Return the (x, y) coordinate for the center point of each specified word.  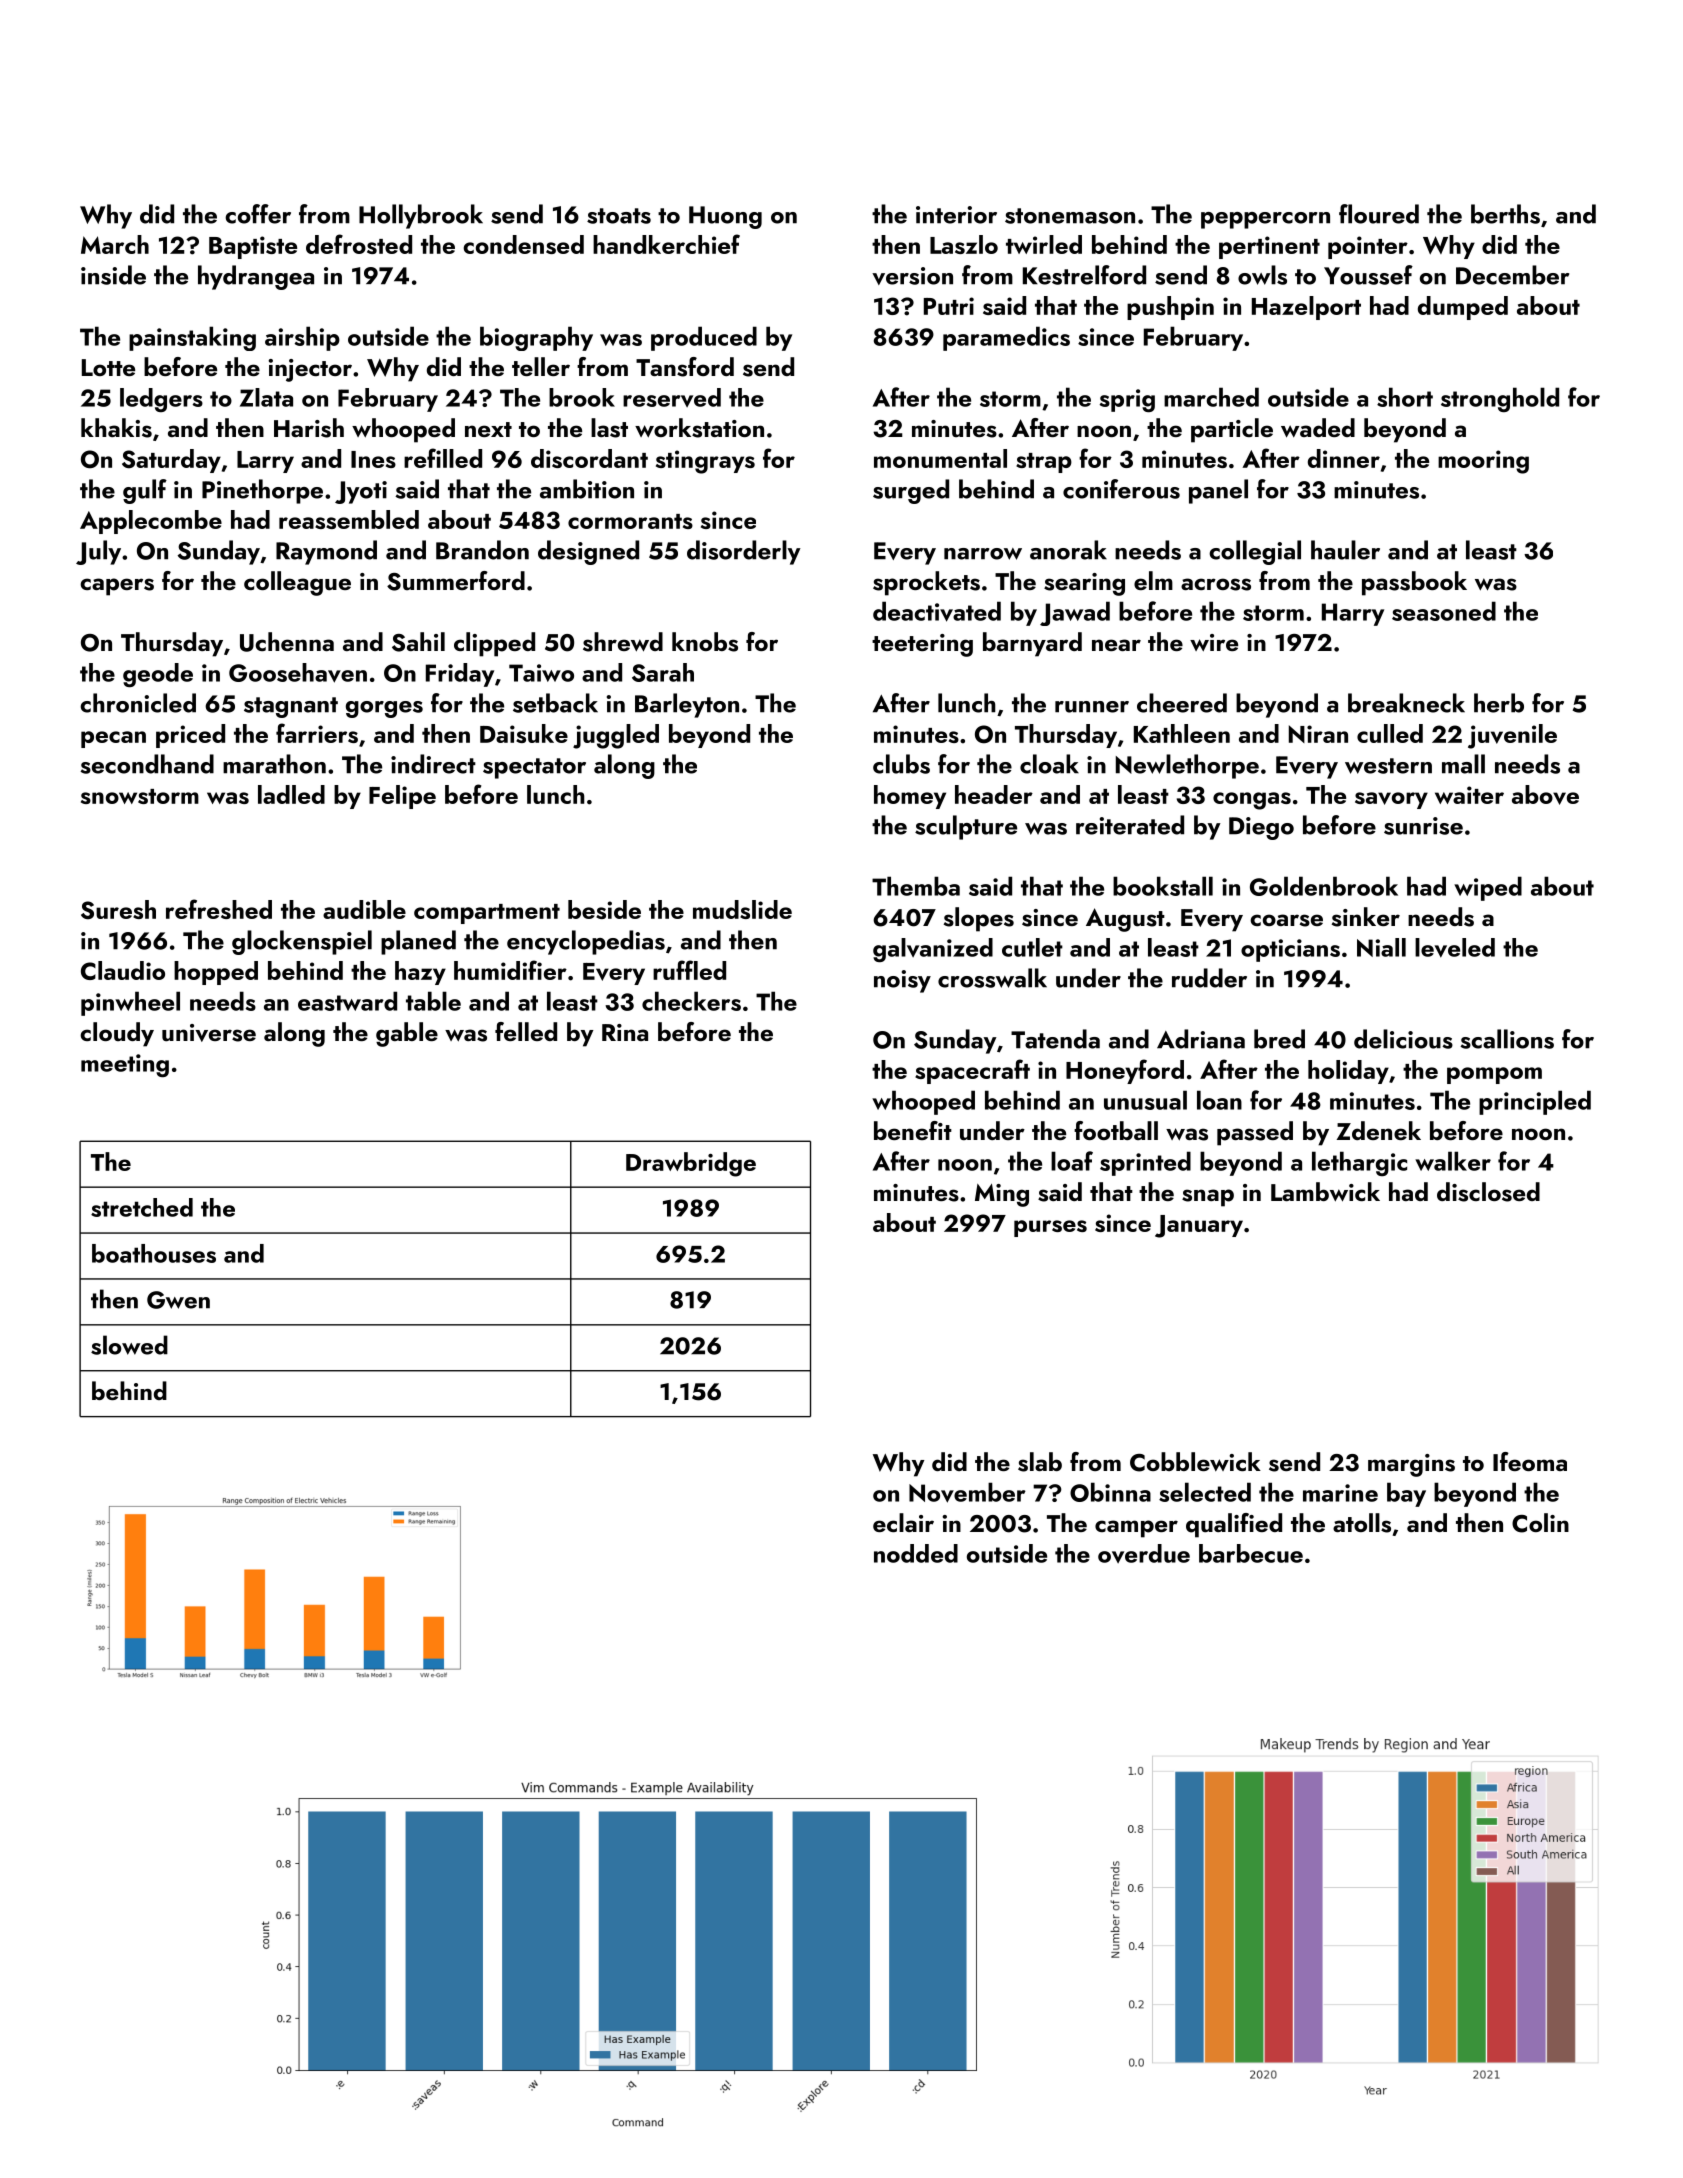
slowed (129, 1345)
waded (1318, 428)
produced (704, 338)
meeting (125, 1065)
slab (1040, 1462)
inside (113, 275)
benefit (913, 1130)
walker (1453, 1161)
